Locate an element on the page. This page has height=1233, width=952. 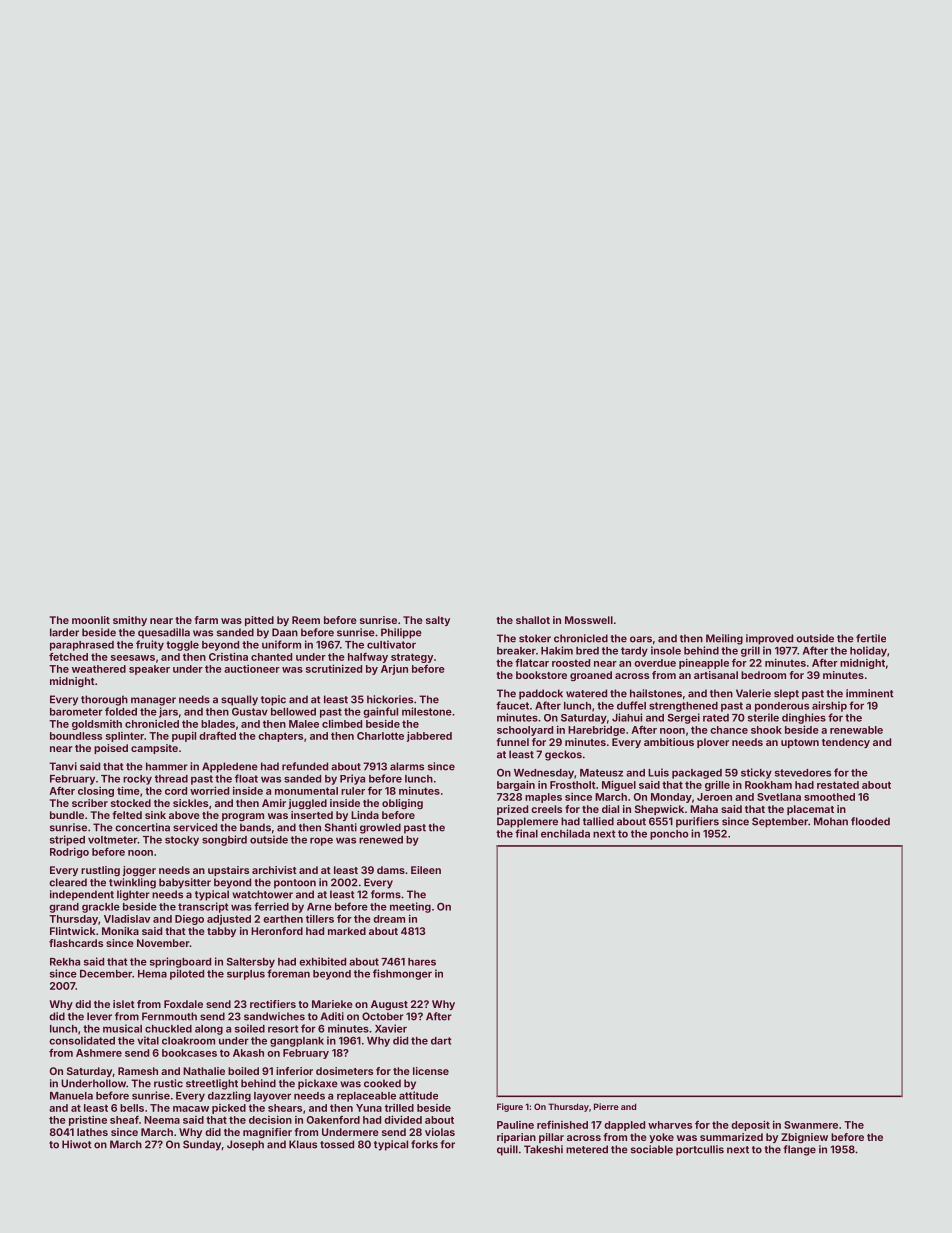
hares is located at coordinates (422, 962).
